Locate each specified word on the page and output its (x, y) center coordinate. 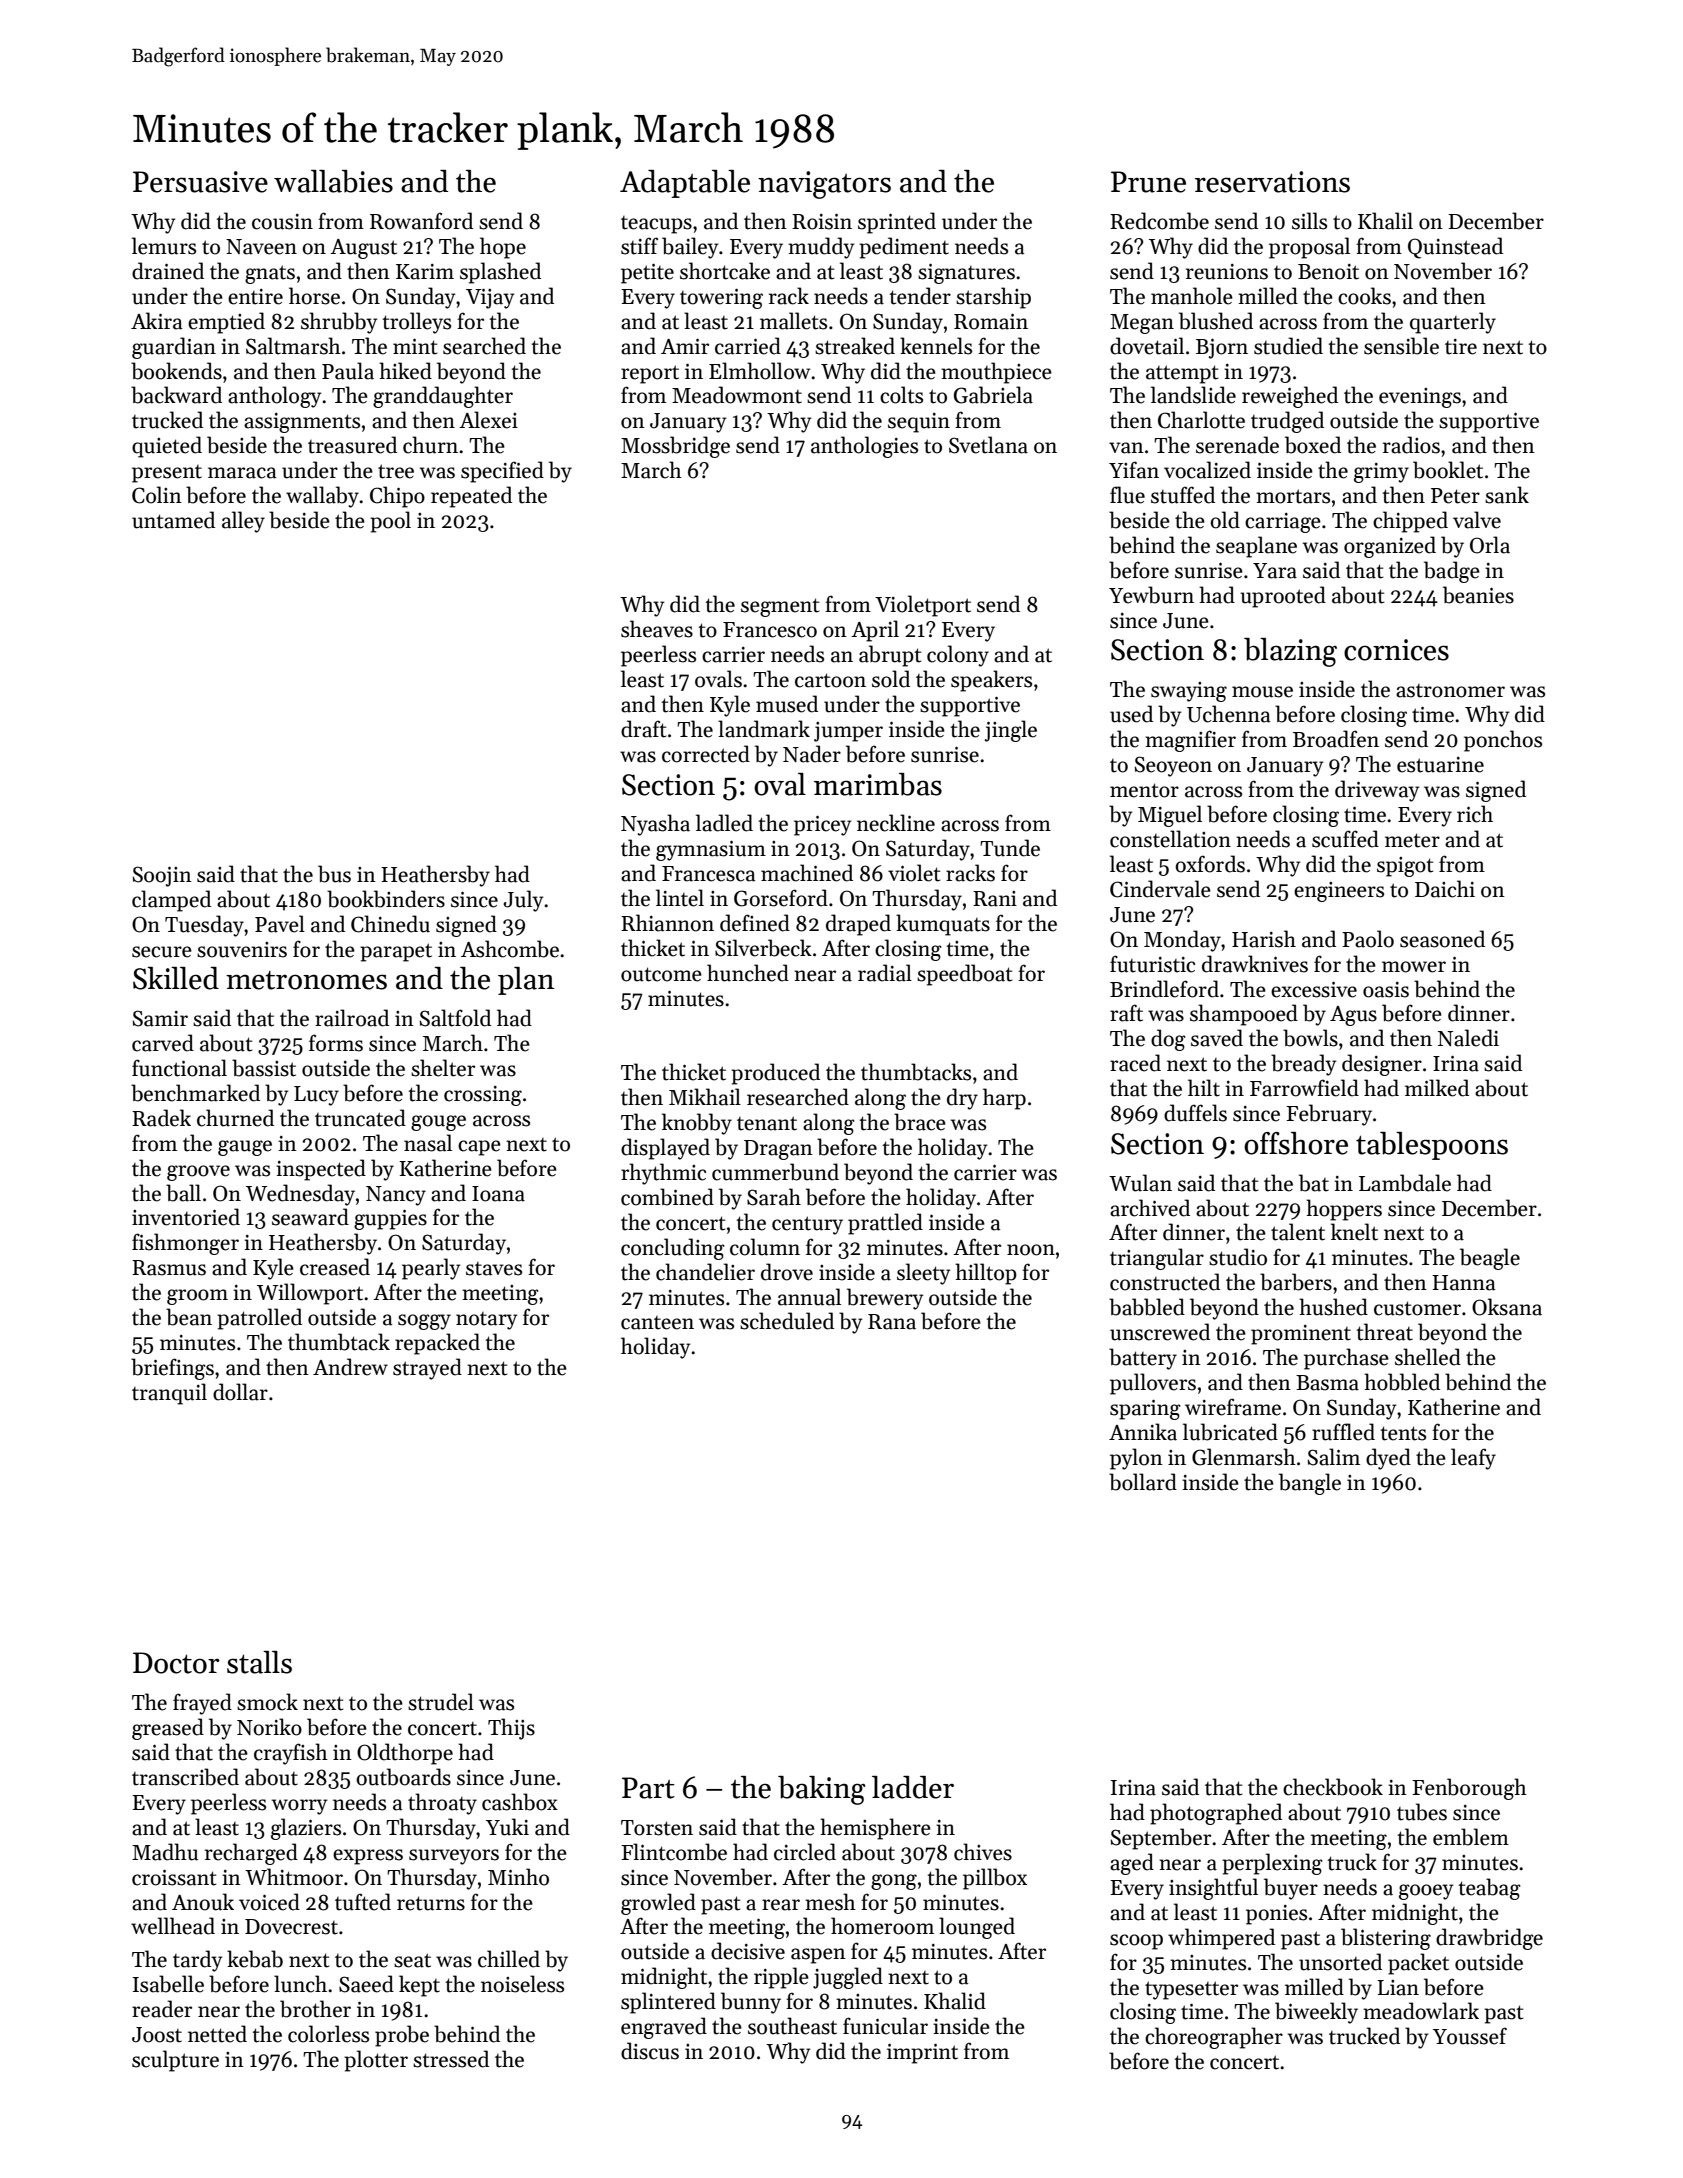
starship (993, 298)
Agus (1353, 1016)
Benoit (1328, 272)
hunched (748, 973)
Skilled (176, 978)
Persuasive (200, 182)
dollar (240, 1392)
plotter (376, 2061)
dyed (1388, 1459)
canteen (657, 1323)
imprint (922, 2054)
